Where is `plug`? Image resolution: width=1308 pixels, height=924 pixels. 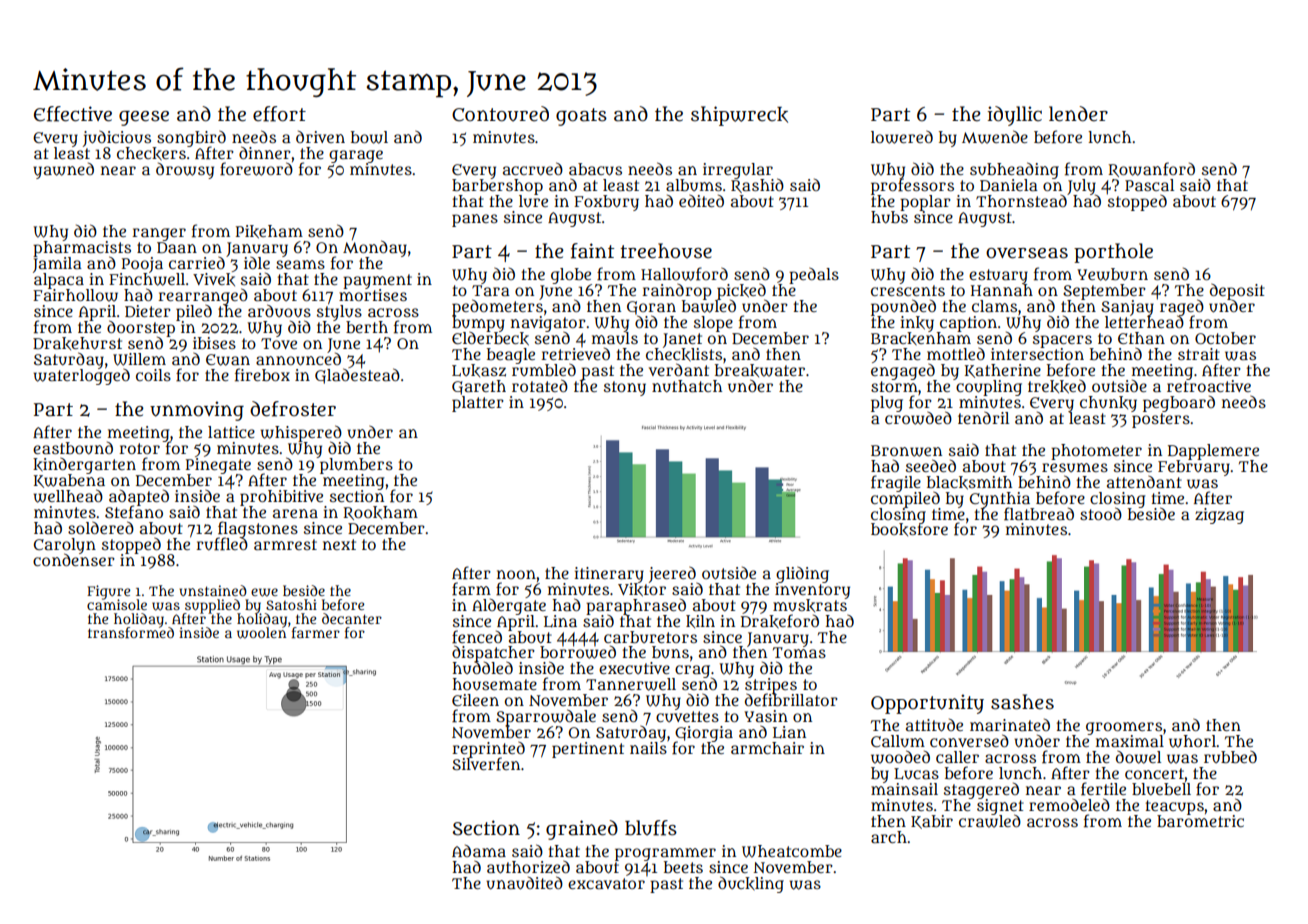 plug is located at coordinates (887, 404).
